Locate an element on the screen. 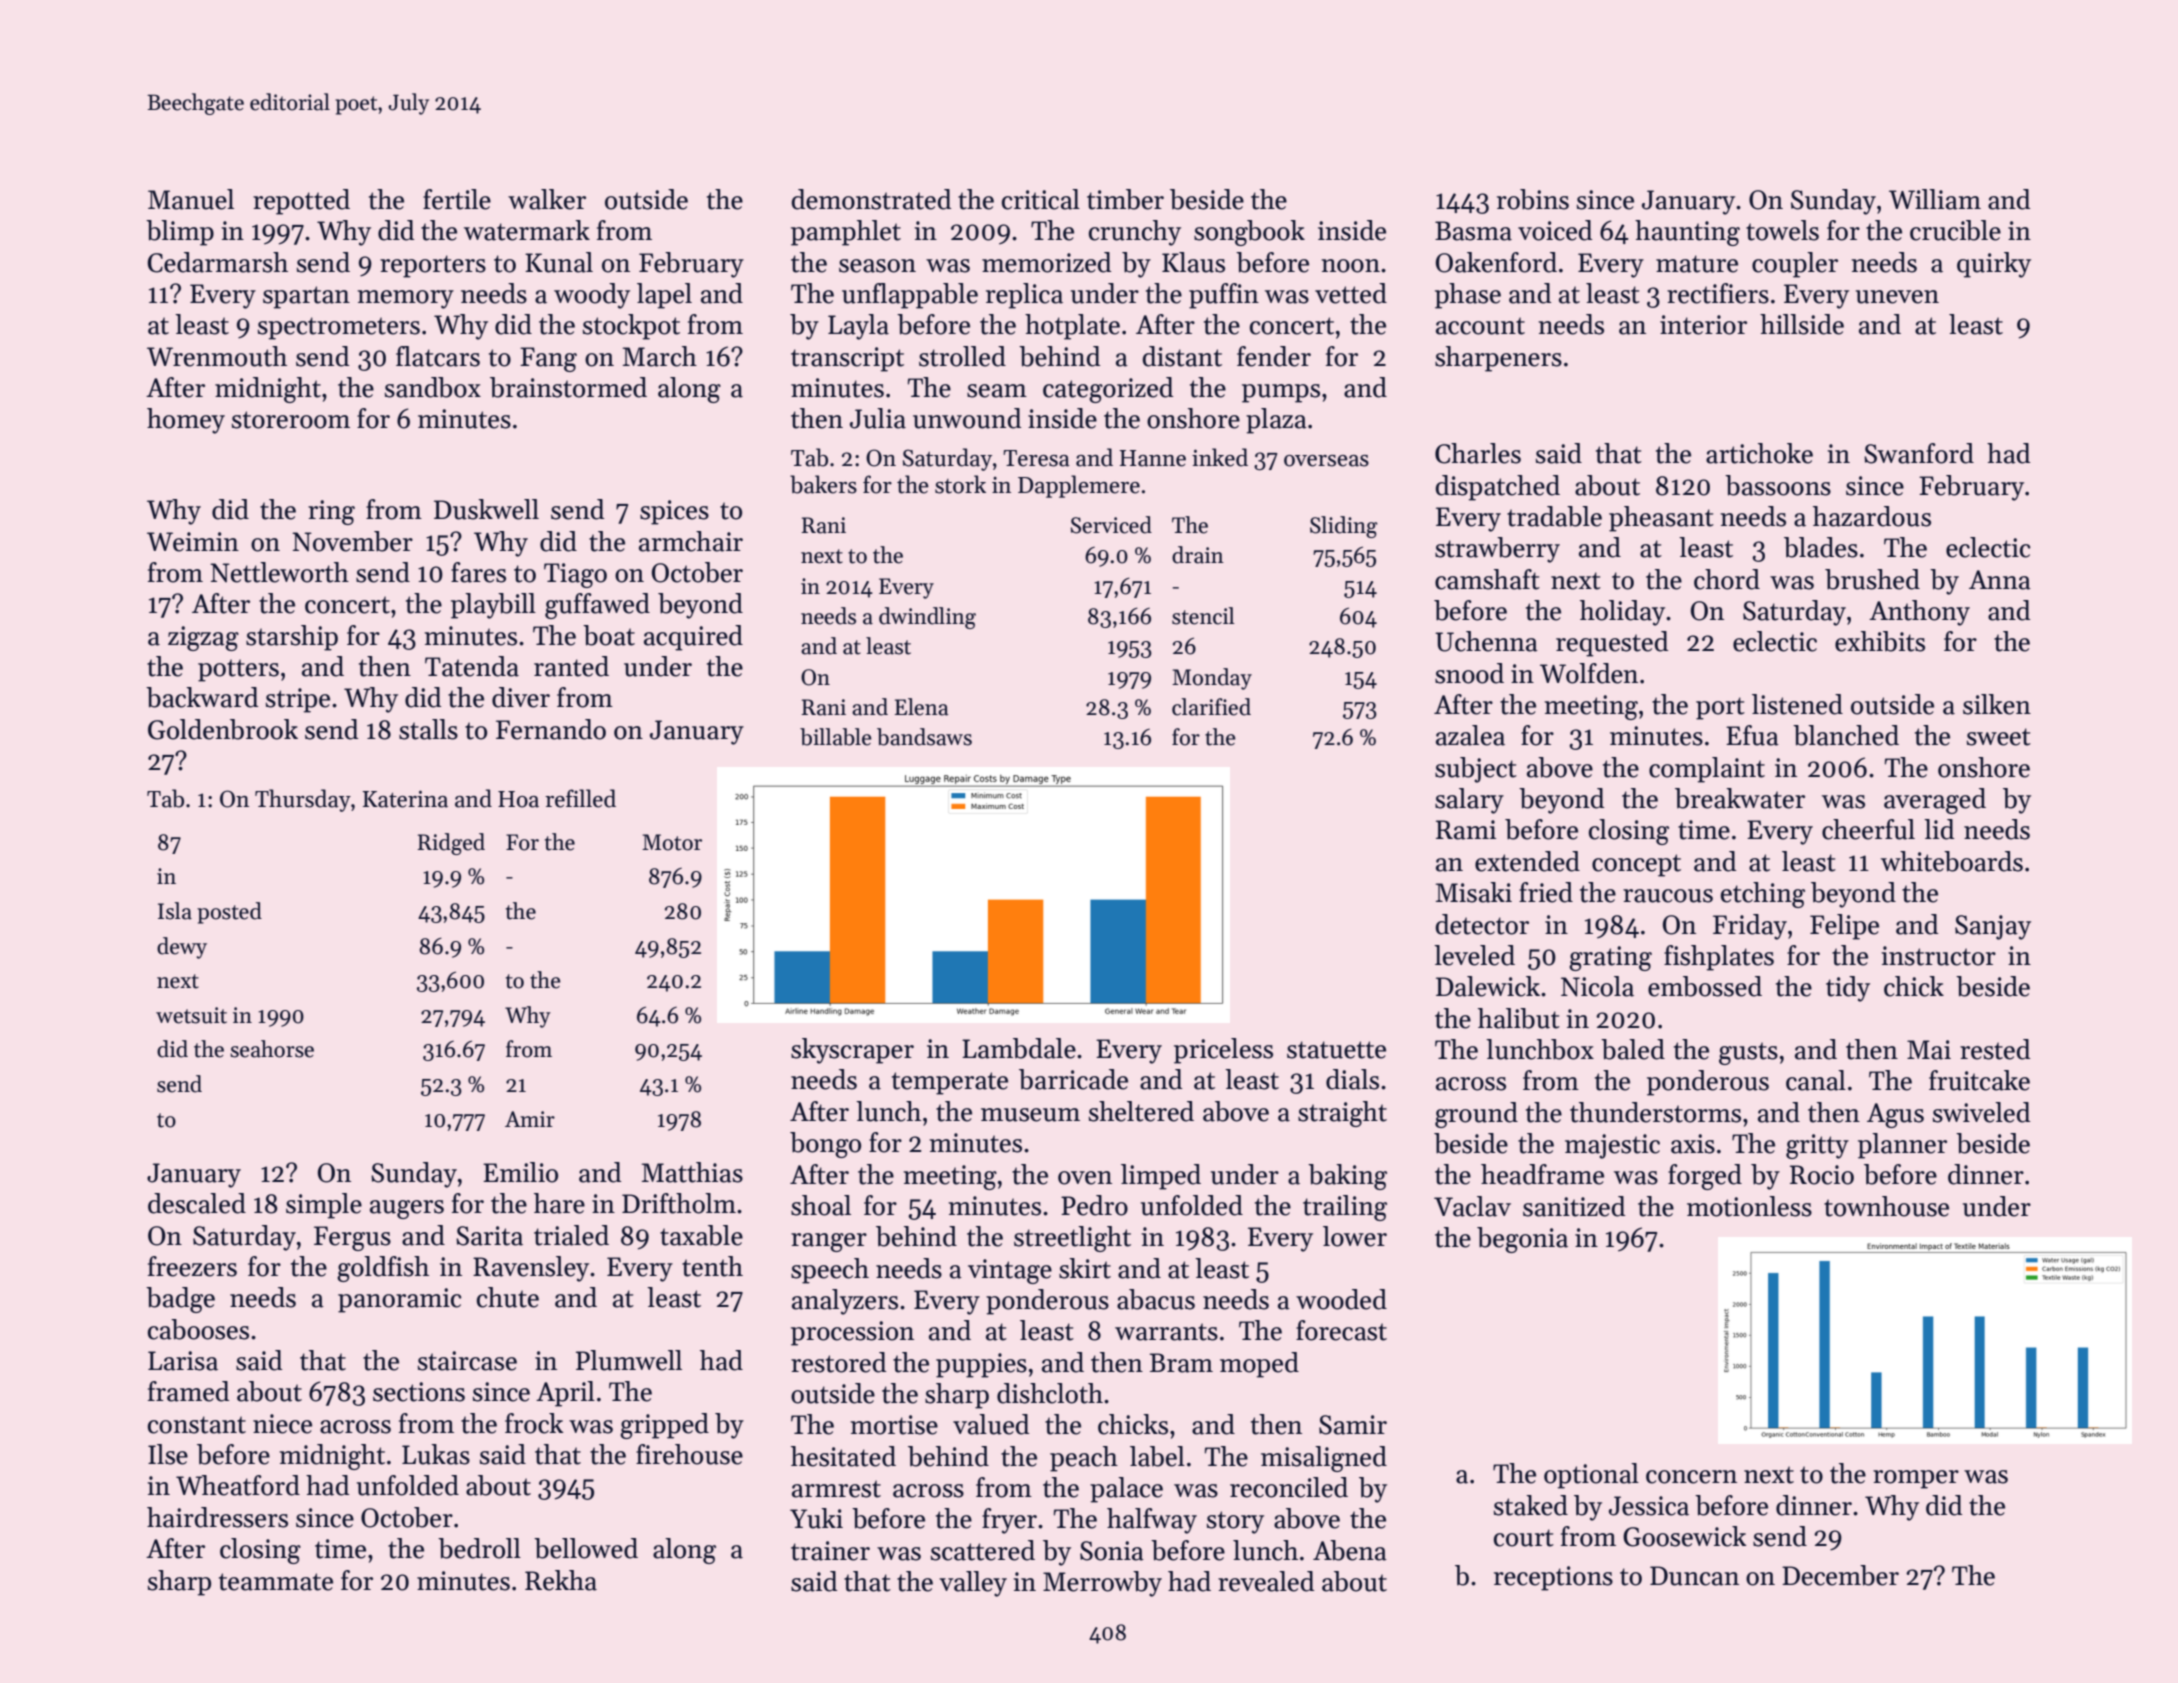  moped is located at coordinates (1259, 1365).
